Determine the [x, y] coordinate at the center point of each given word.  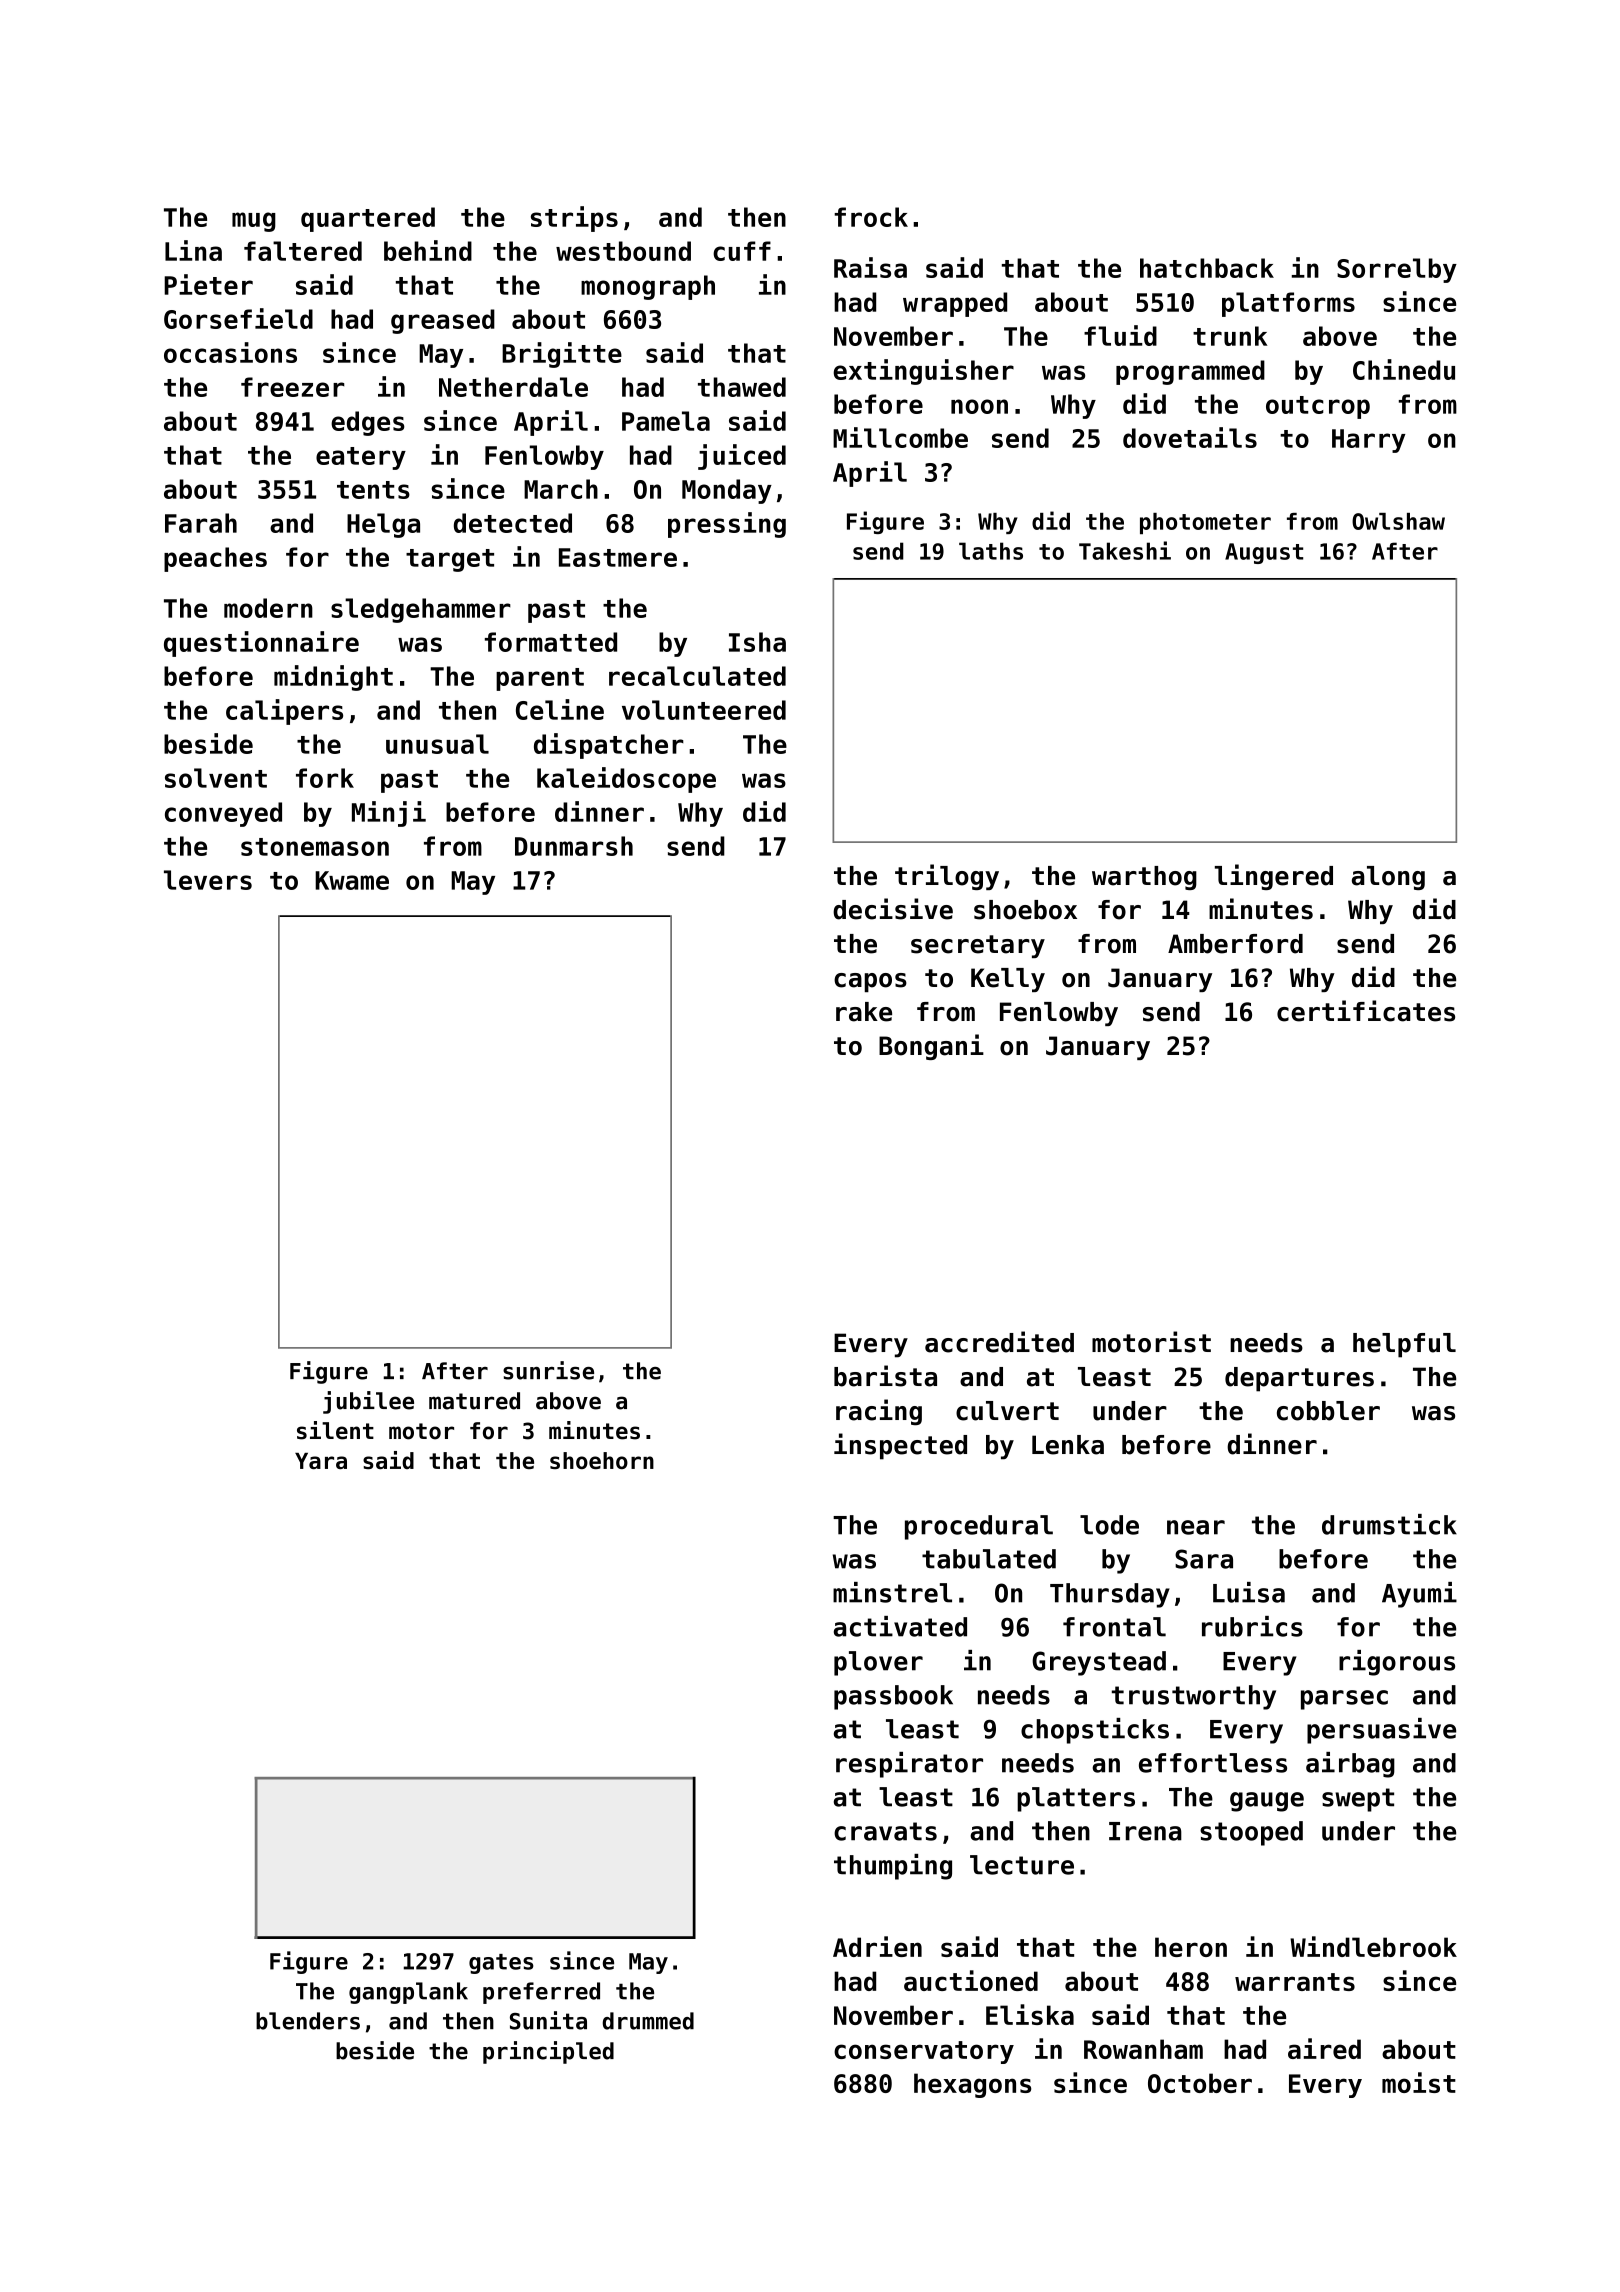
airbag [1350, 1765]
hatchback [1207, 268]
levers [208, 880]
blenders [308, 2021]
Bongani [931, 1047]
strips [574, 219]
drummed [648, 2021]
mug [254, 222]
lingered [1274, 877]
